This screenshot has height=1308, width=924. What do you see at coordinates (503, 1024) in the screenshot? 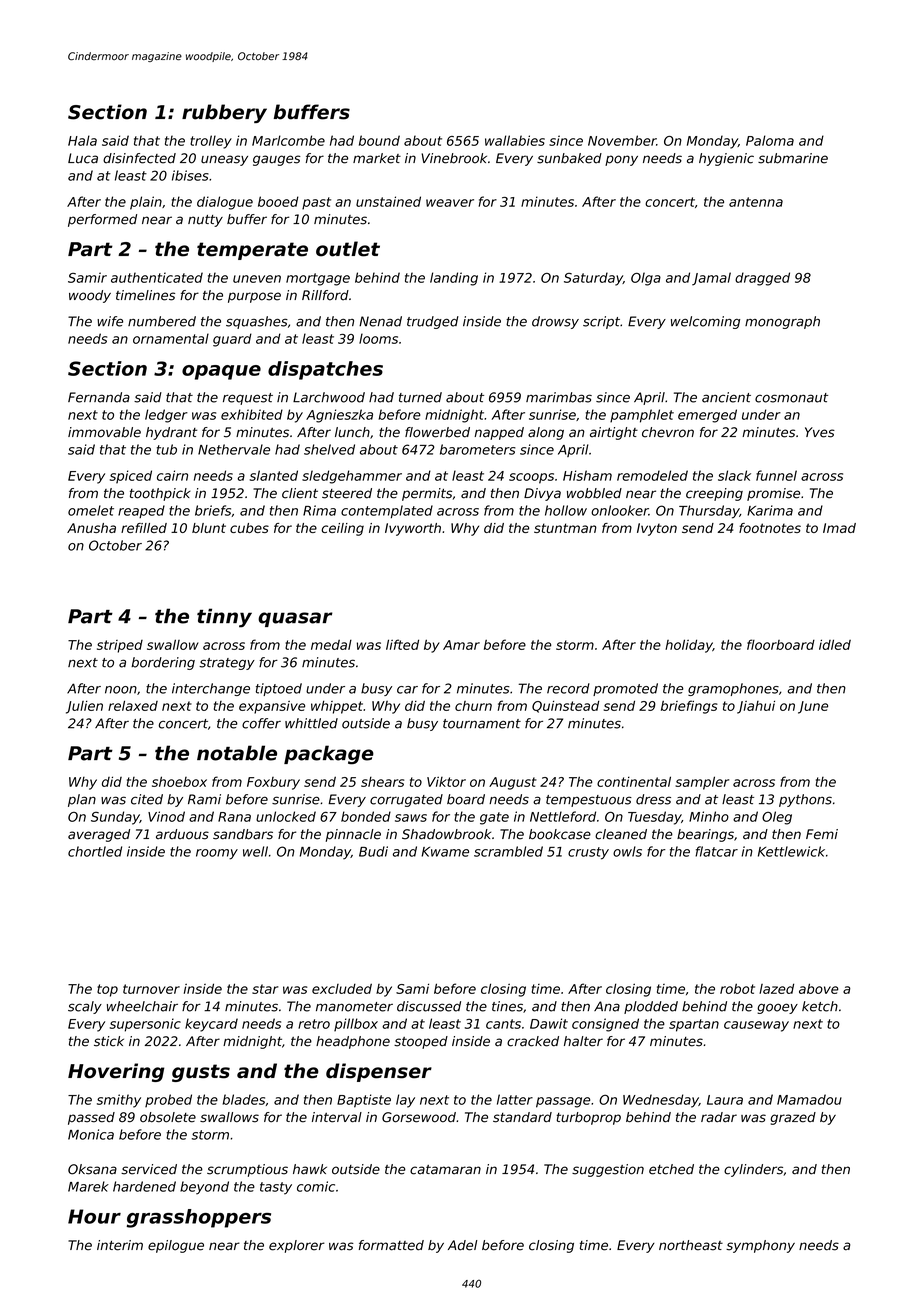
I see `cants` at bounding box center [503, 1024].
